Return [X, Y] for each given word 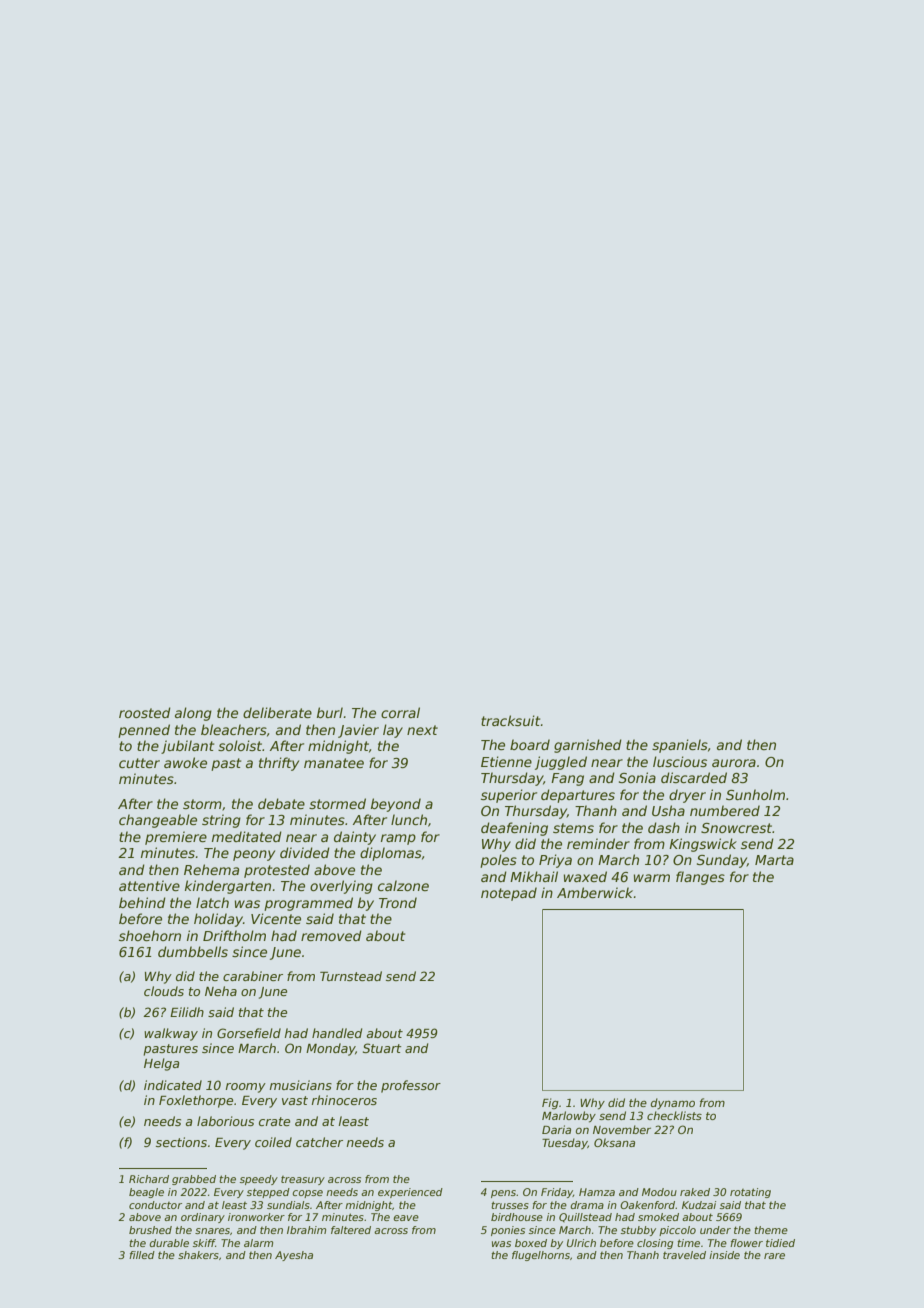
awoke [185, 762]
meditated [247, 836]
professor [411, 1086]
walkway [171, 1034]
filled [142, 1255]
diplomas [391, 854]
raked [695, 1192]
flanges [700, 878]
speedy [259, 1180]
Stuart [382, 1048]
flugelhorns [541, 1256]
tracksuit [510, 720]
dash [664, 827]
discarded [694, 777]
